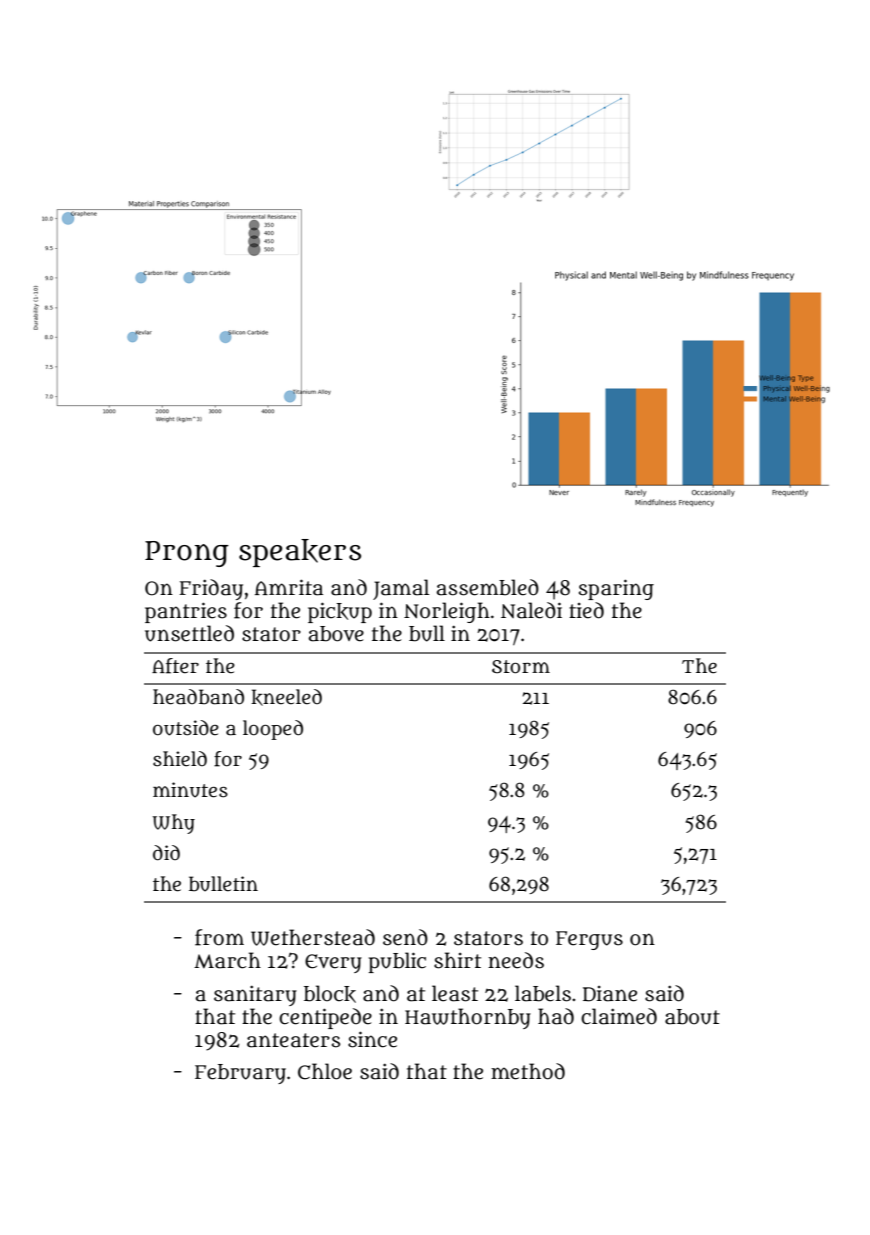 Image resolution: width=870 pixels, height=1235 pixels. What do you see at coordinates (610, 994) in the screenshot?
I see `Diane` at bounding box center [610, 994].
